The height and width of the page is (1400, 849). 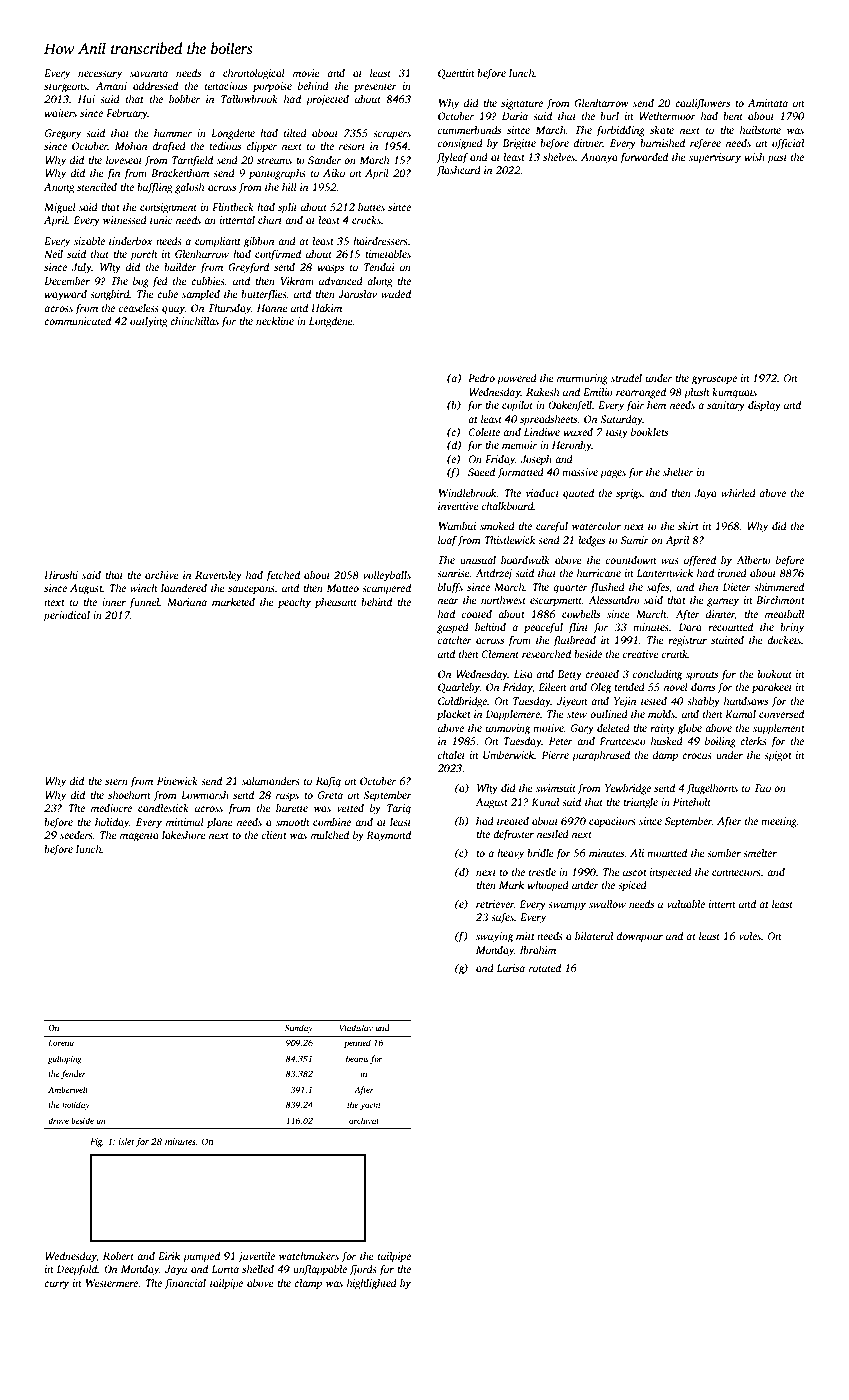 What do you see at coordinates (750, 936) in the page?
I see `voles` at bounding box center [750, 936].
